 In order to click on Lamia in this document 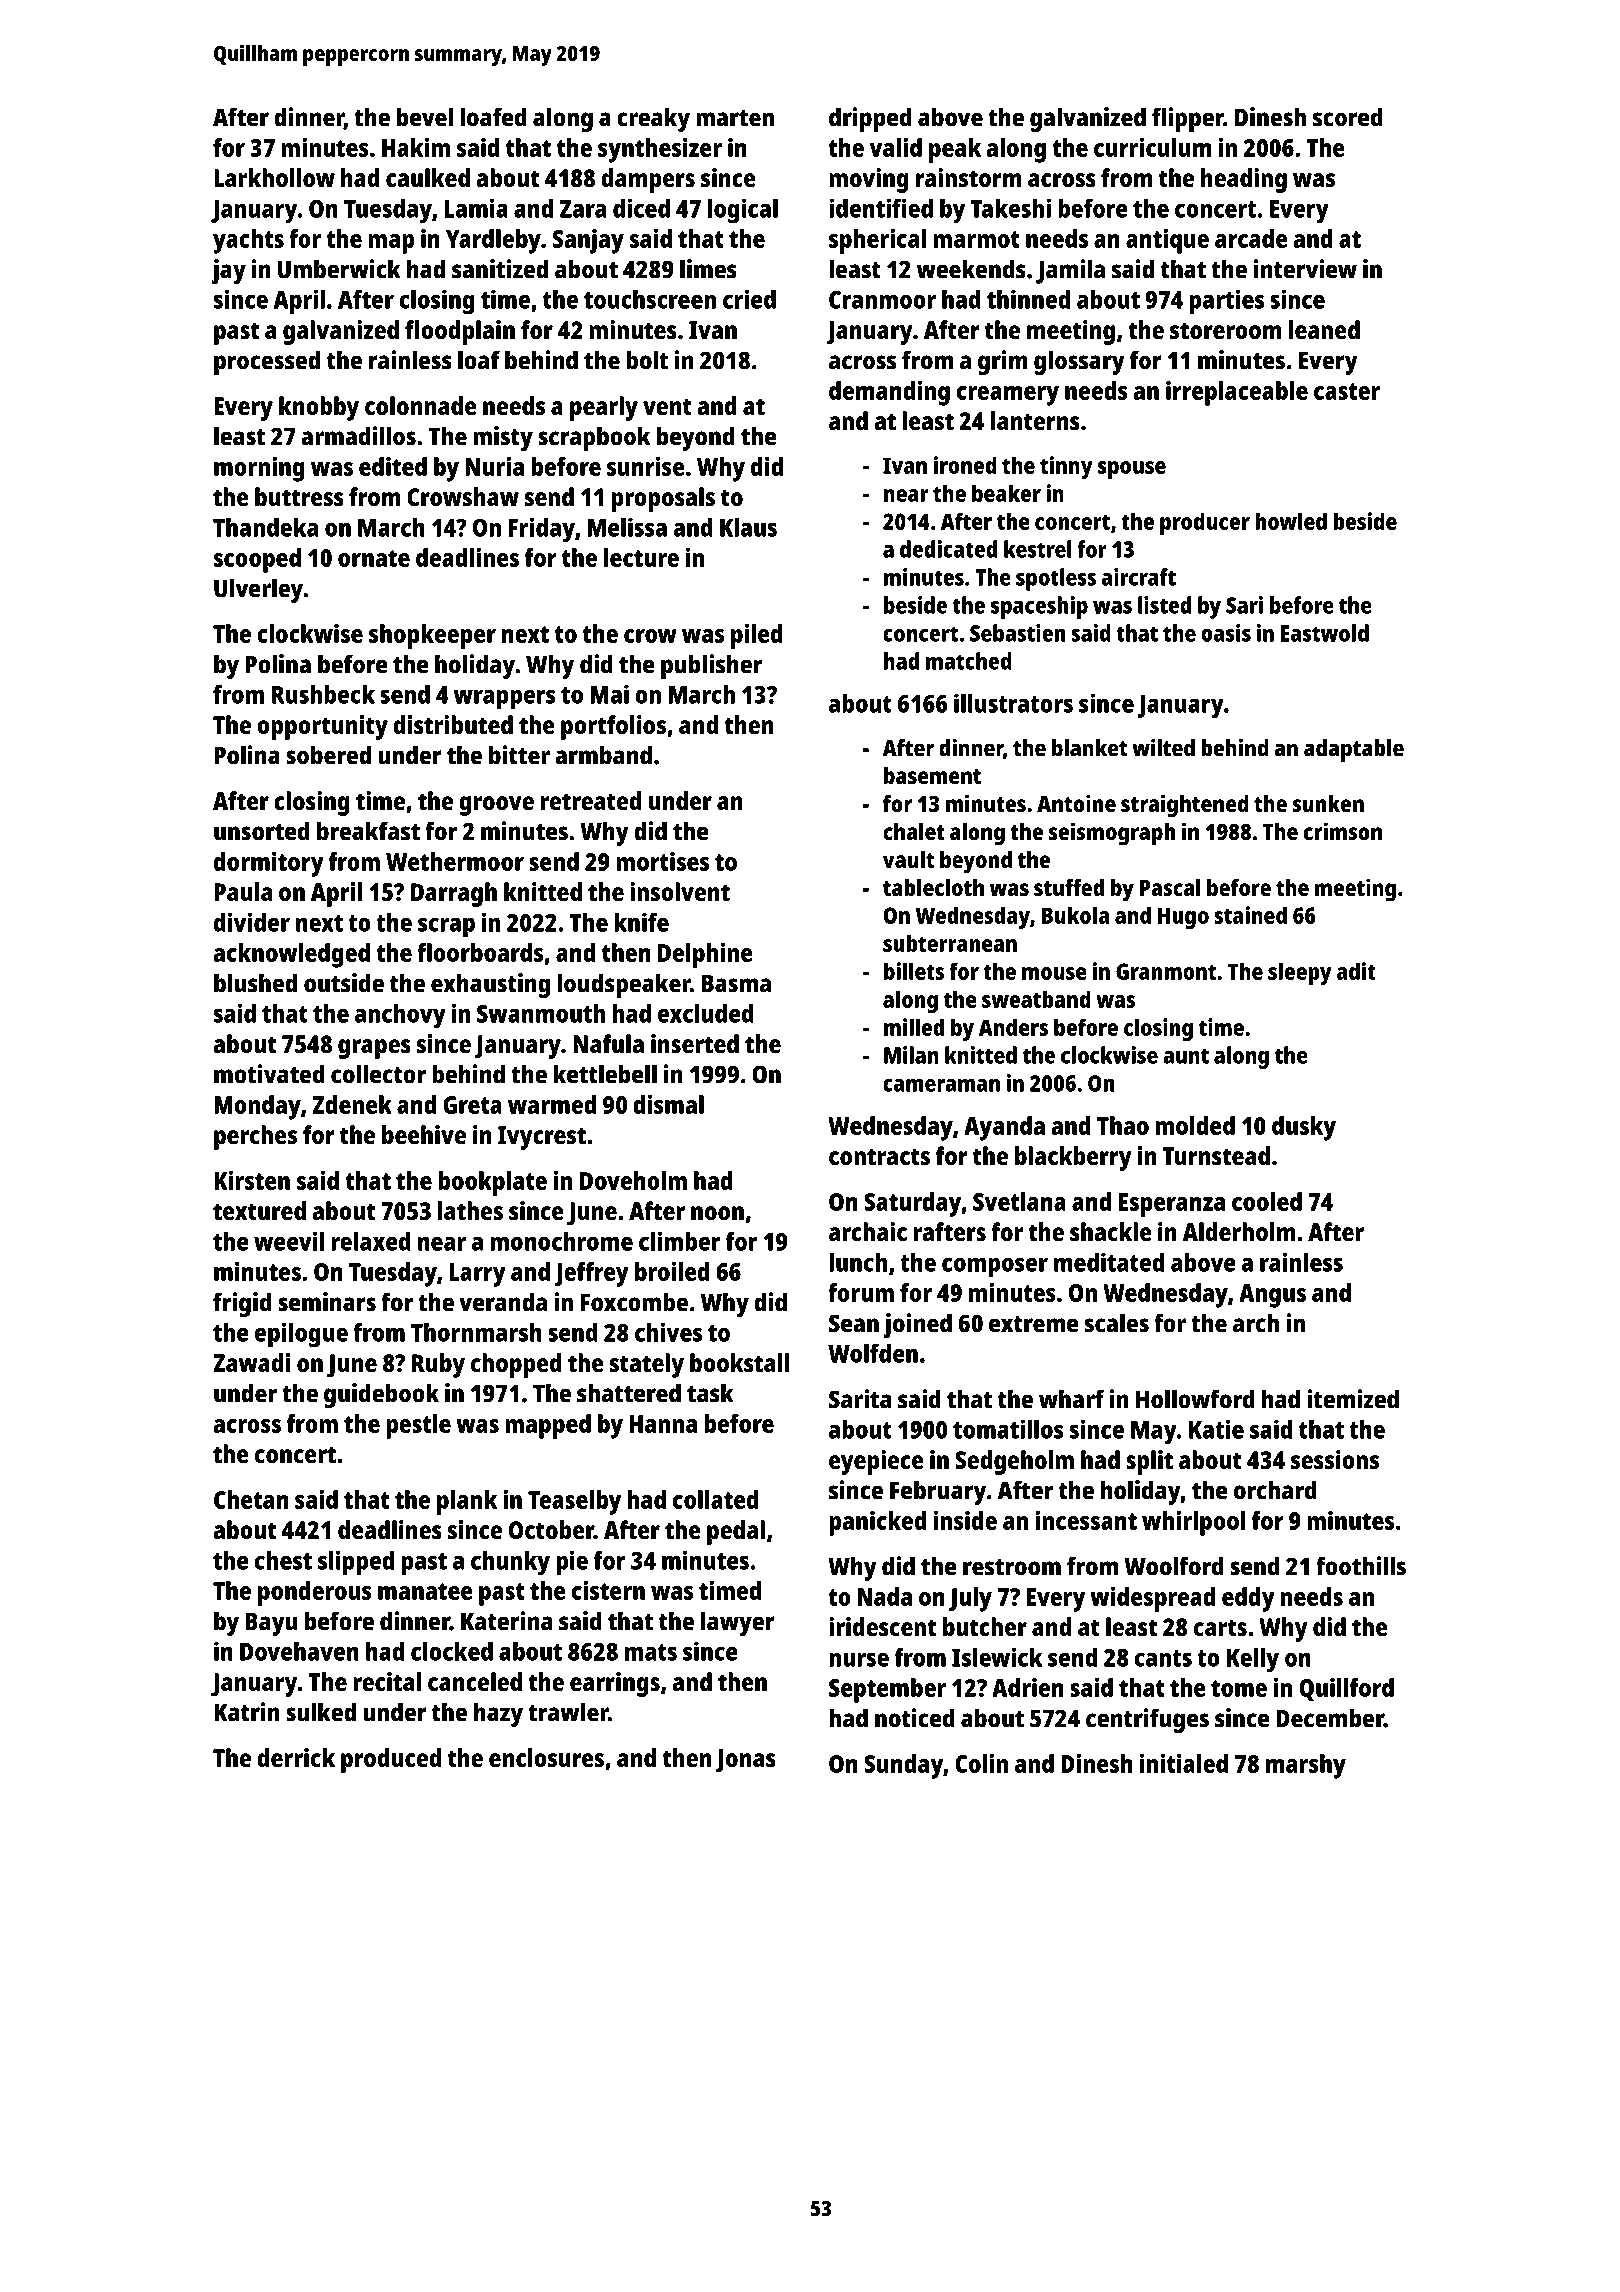, I will do `click(476, 208)`.
